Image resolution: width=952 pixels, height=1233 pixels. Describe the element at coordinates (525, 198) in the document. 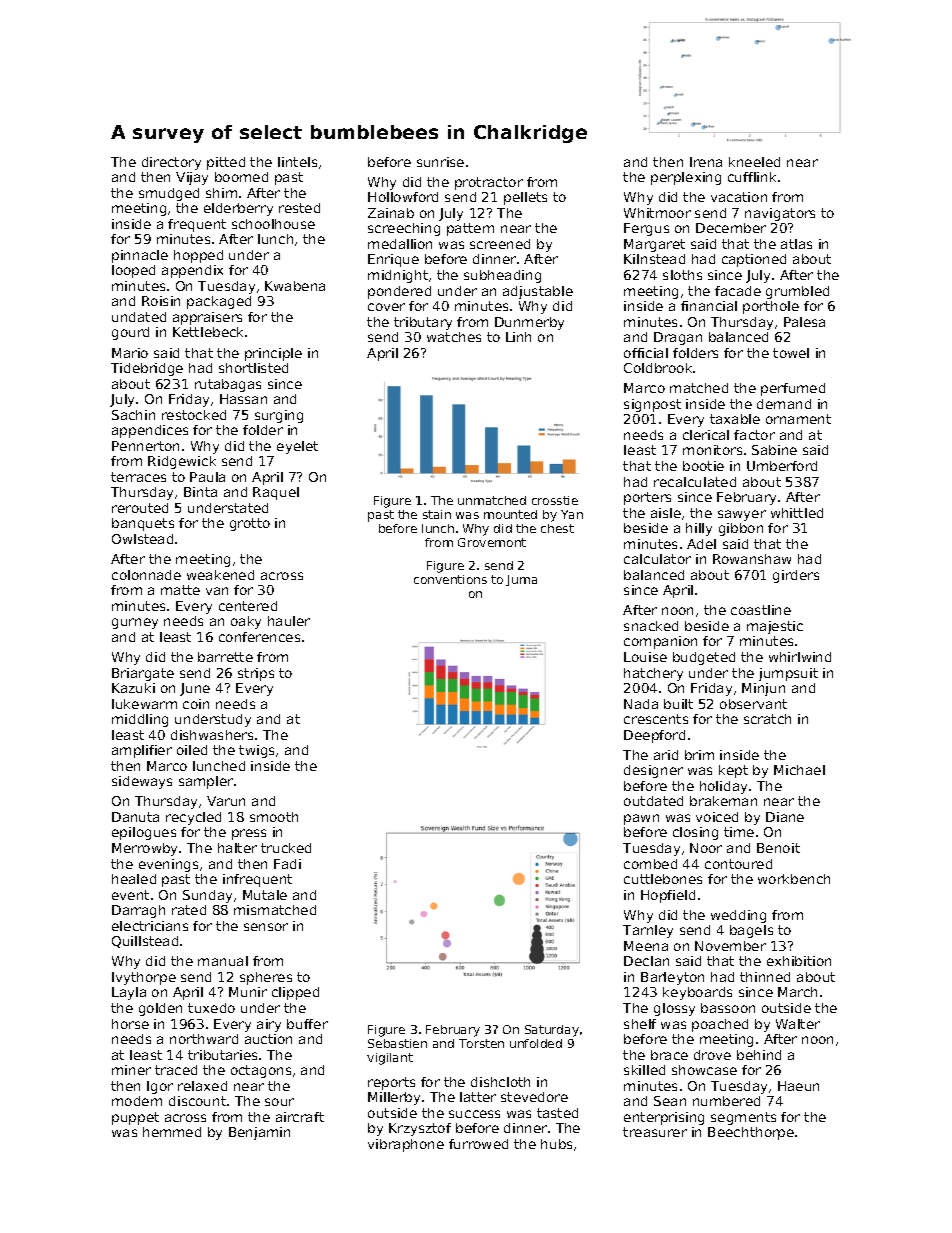

I see `pellets` at that location.
